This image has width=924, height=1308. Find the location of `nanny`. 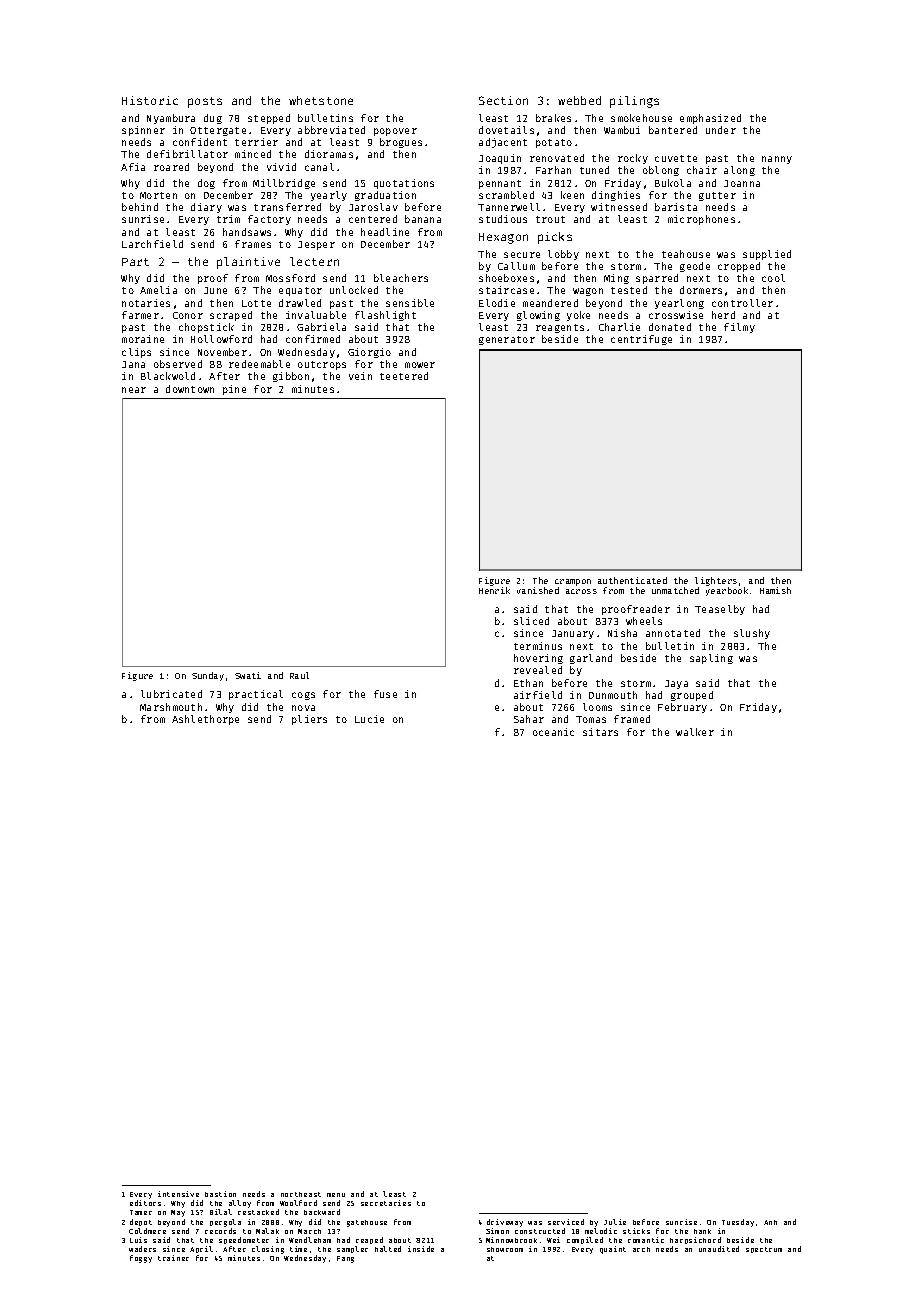

nanny is located at coordinates (777, 160).
